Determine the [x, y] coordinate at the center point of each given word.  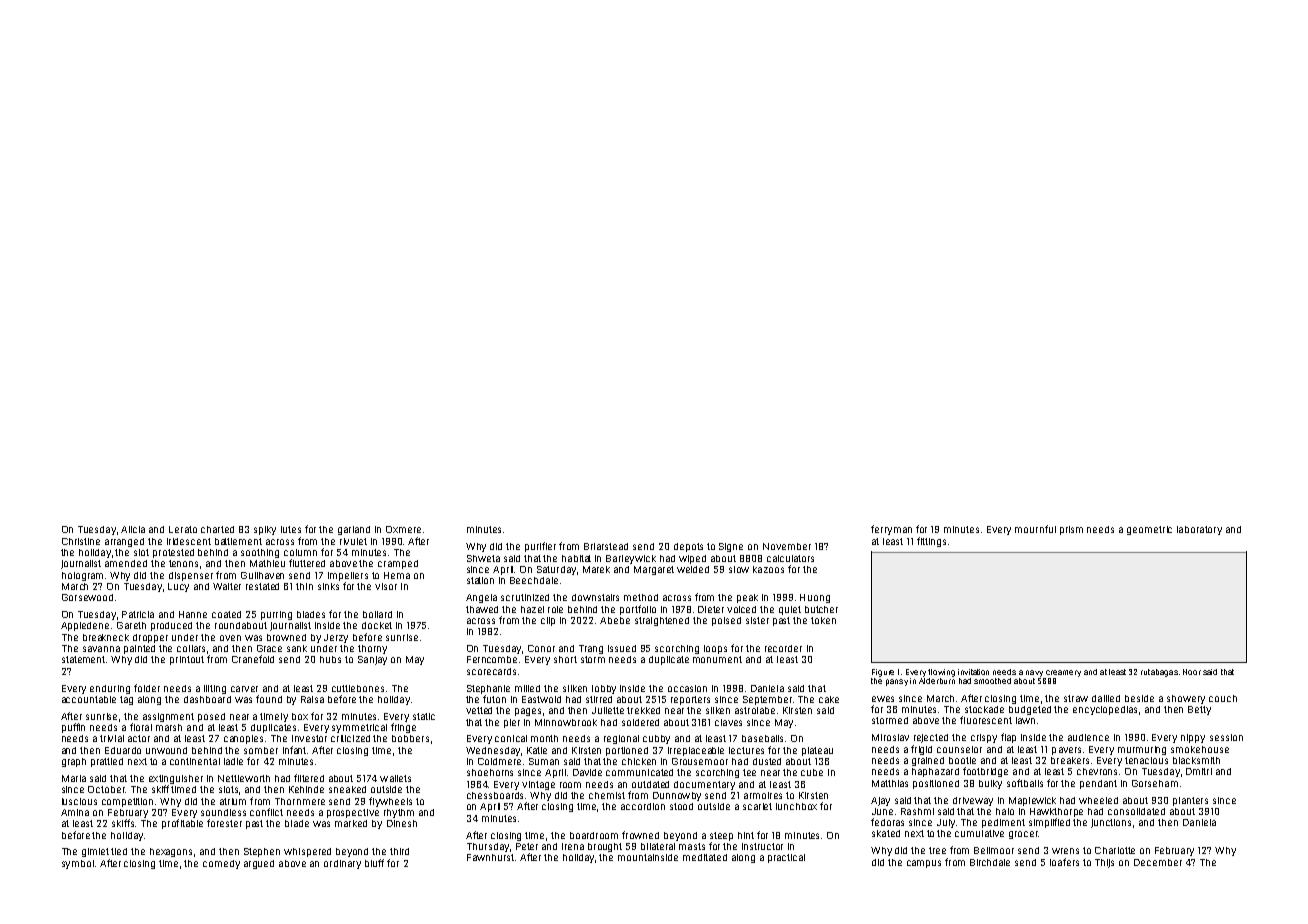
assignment [168, 717]
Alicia [133, 529]
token [823, 620]
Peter [527, 846]
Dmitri [1199, 771]
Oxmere [403, 529]
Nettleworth [244, 778]
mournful [1035, 529]
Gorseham [1155, 783]
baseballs [762, 738]
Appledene [85, 626]
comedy [221, 864]
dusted [767, 761]
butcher [821, 609]
